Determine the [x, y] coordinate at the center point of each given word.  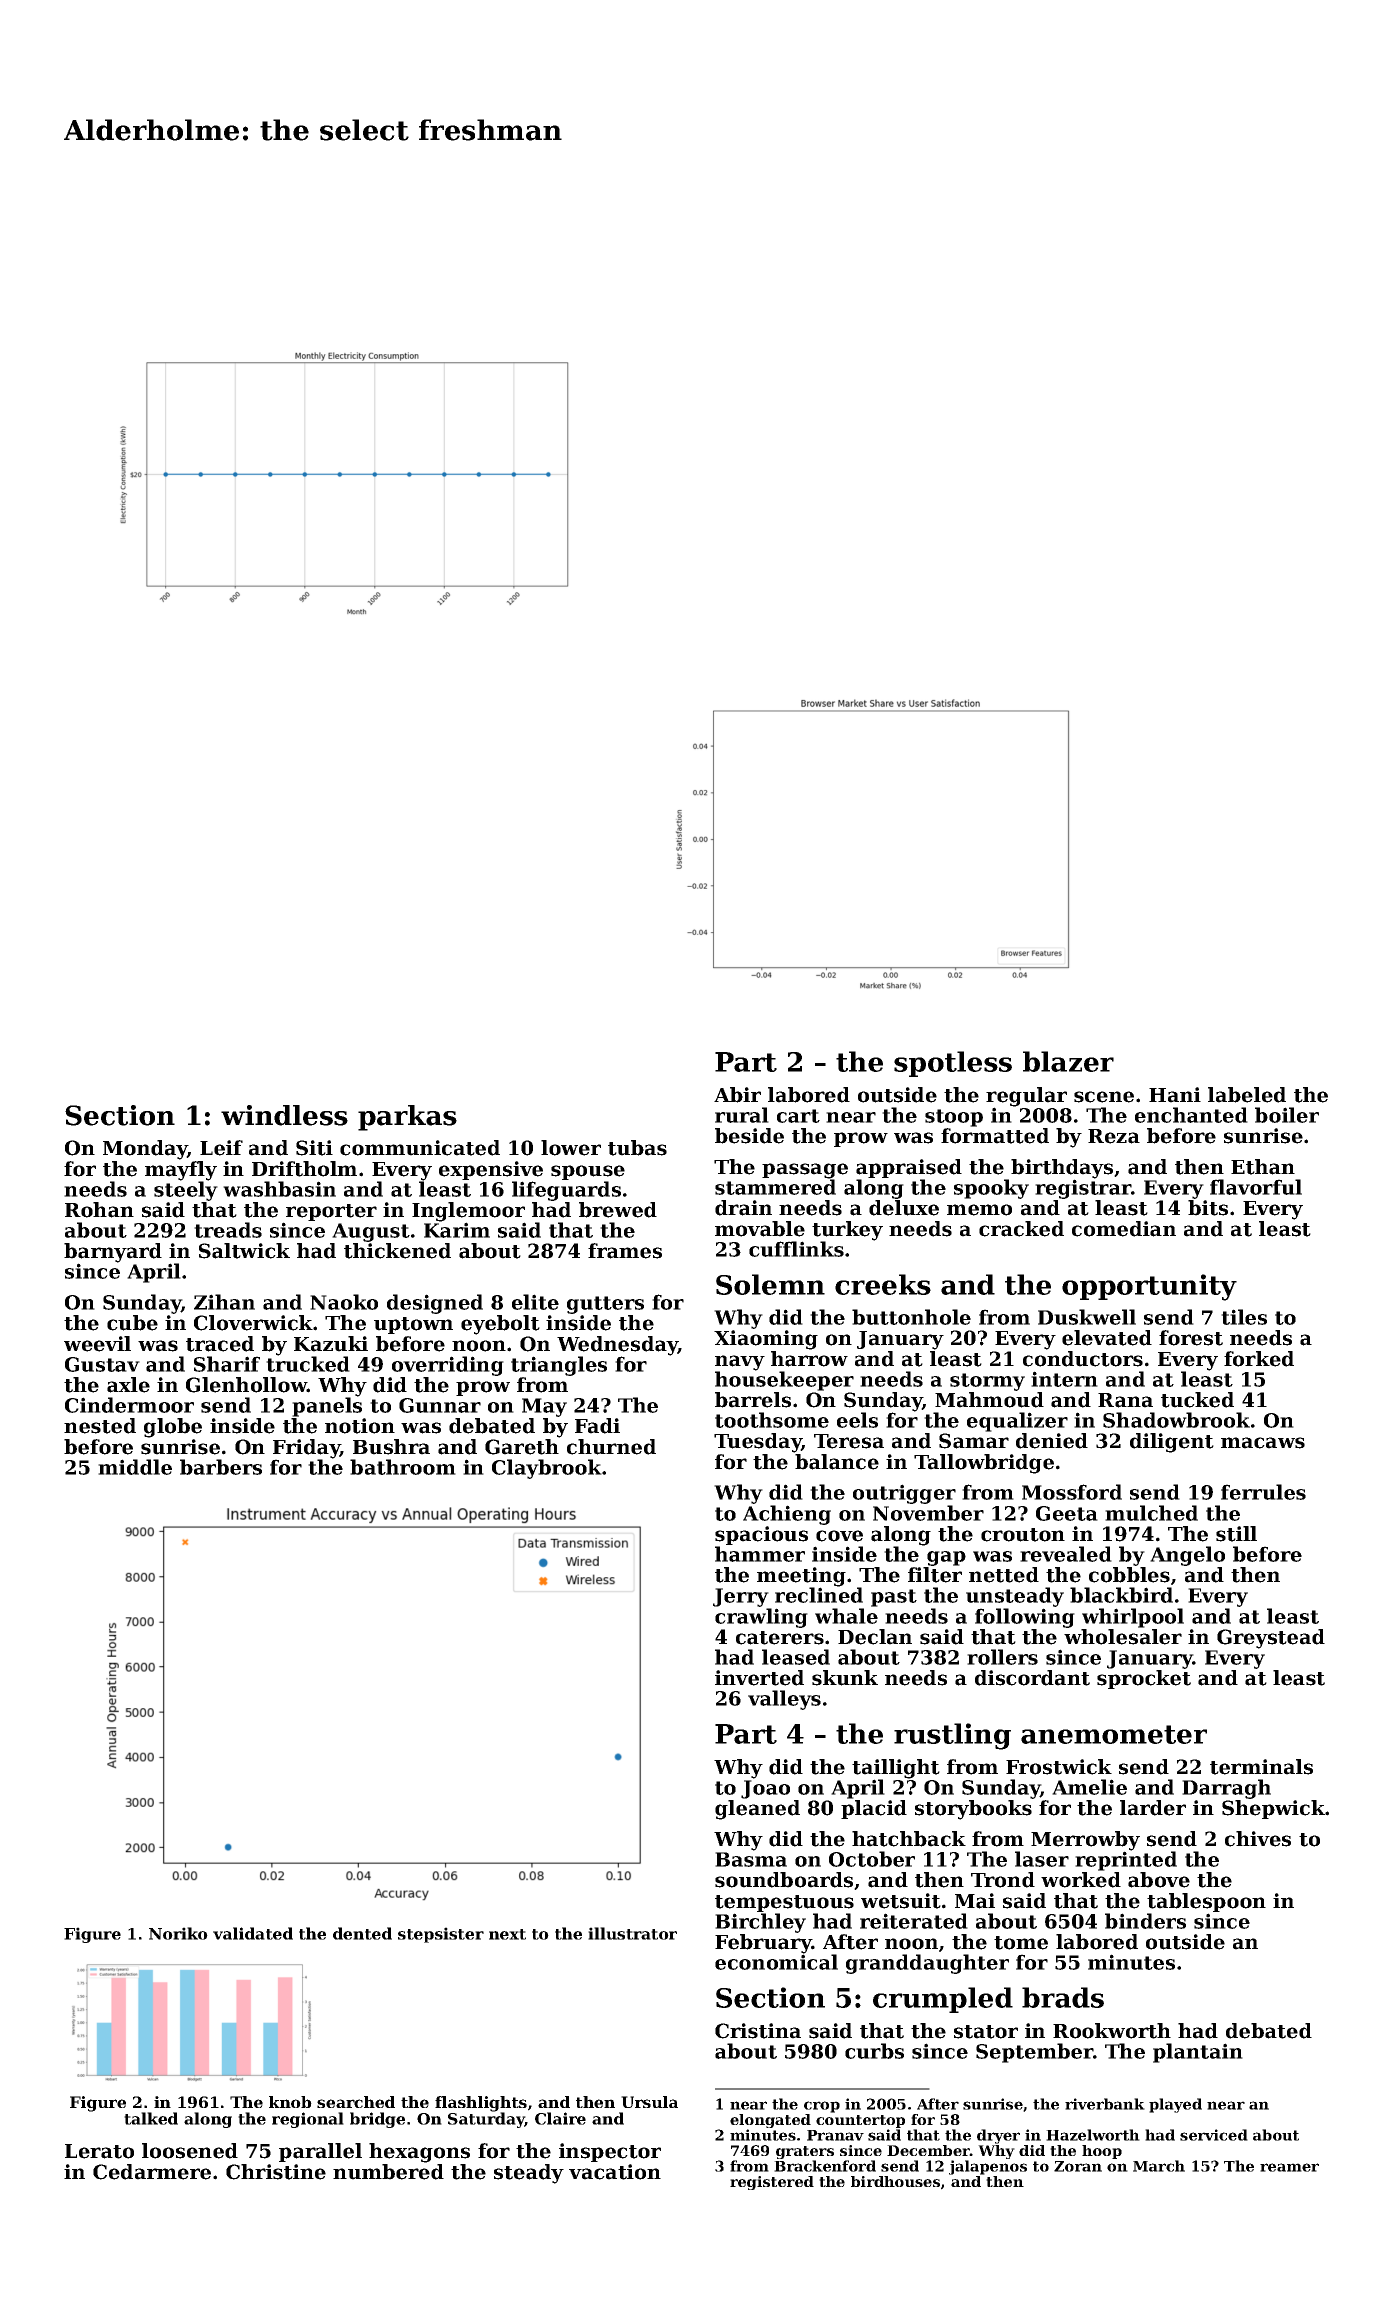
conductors [1083, 1359]
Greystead [1271, 1639]
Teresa [849, 1441]
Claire [560, 2118]
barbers [221, 1467]
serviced [1214, 2135]
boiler [1287, 1115]
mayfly [181, 1171]
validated [253, 1933]
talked [151, 2118]
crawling [761, 1618]
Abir [737, 1095]
